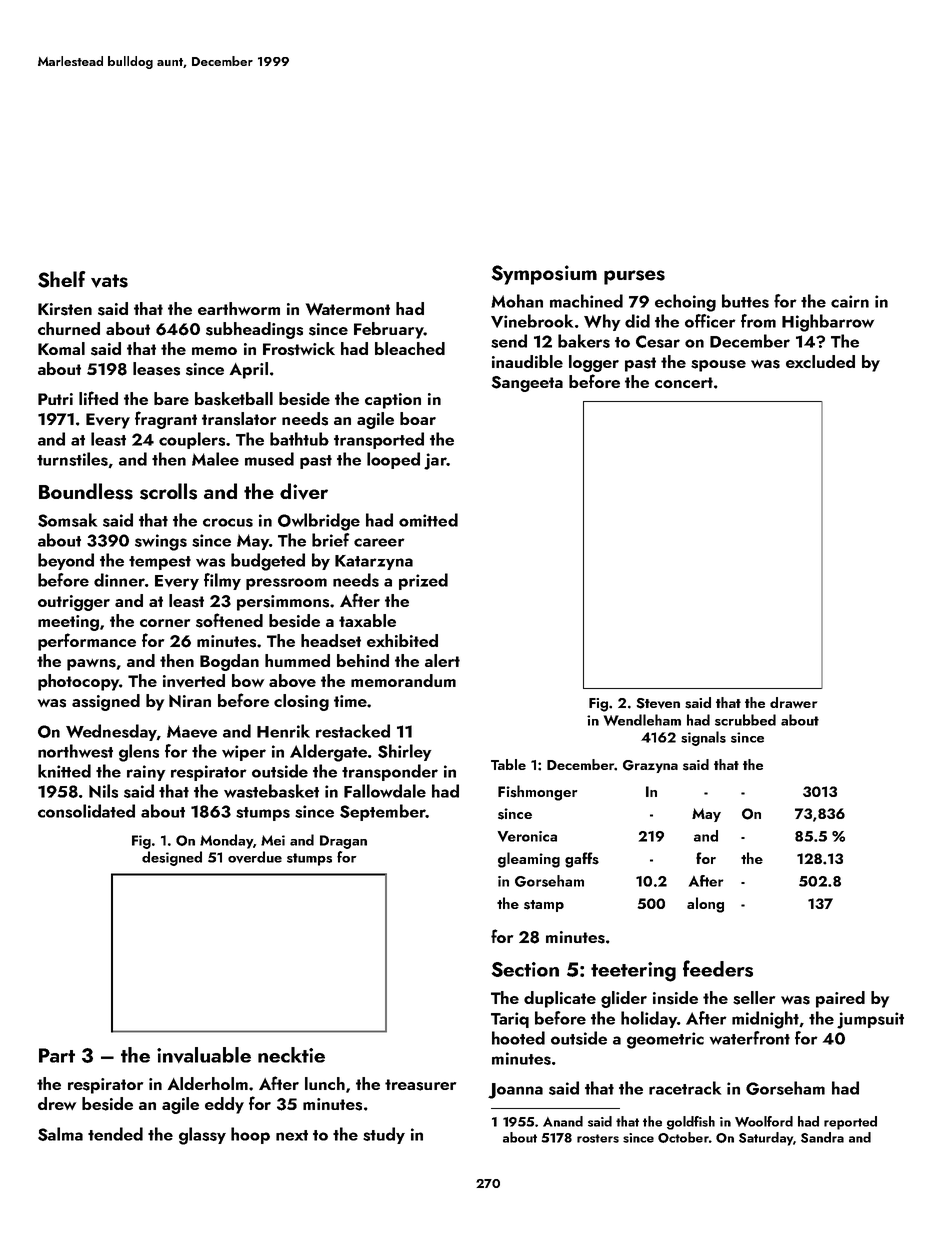 Image resolution: width=952 pixels, height=1233 pixels. What do you see at coordinates (658, 703) in the screenshot?
I see `Steven` at bounding box center [658, 703].
